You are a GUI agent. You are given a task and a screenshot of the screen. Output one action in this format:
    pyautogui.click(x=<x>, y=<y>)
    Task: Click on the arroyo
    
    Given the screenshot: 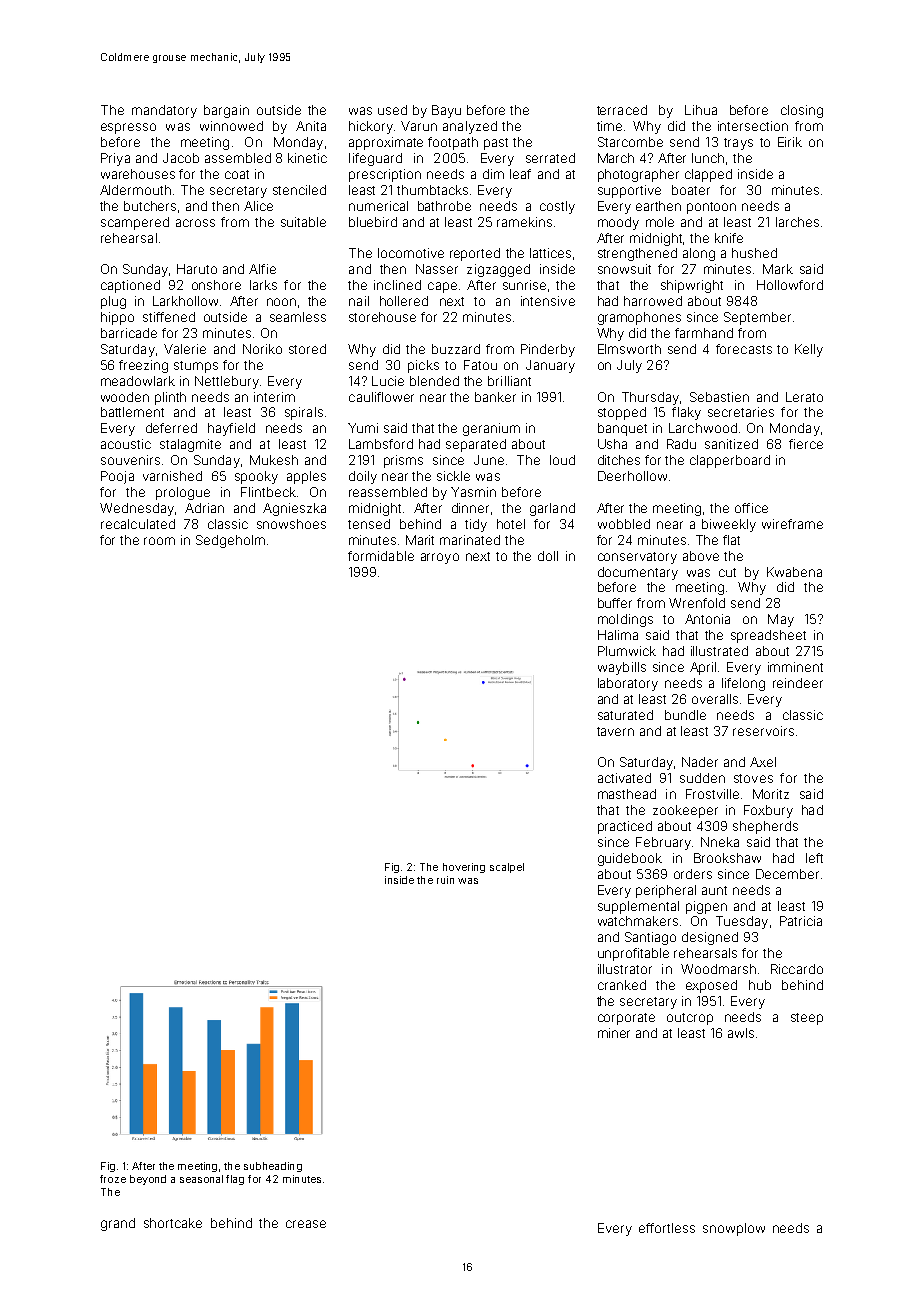 What is the action you would take?
    pyautogui.click(x=440, y=558)
